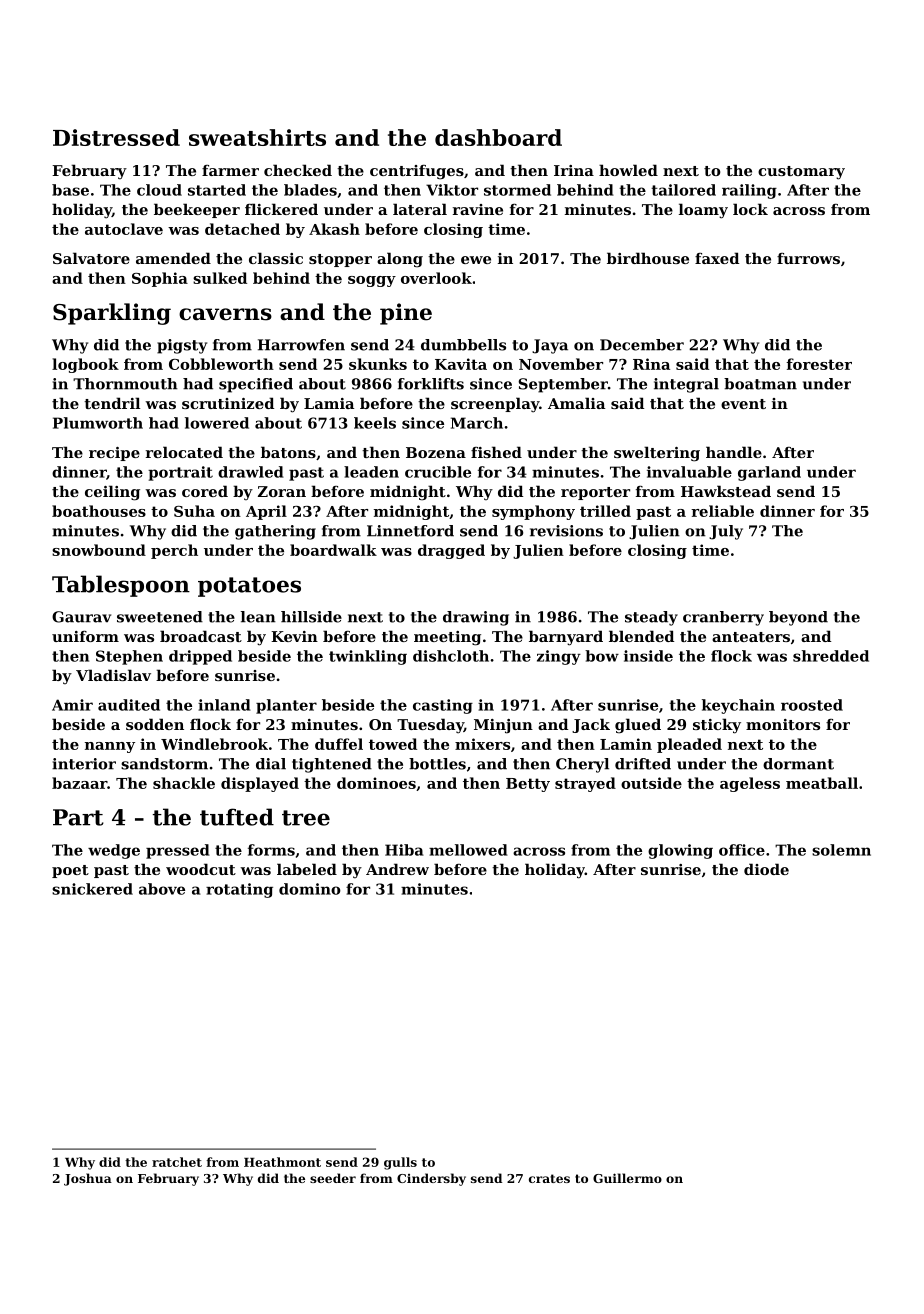  Describe the element at coordinates (550, 346) in the screenshot. I see `Jaya` at that location.
